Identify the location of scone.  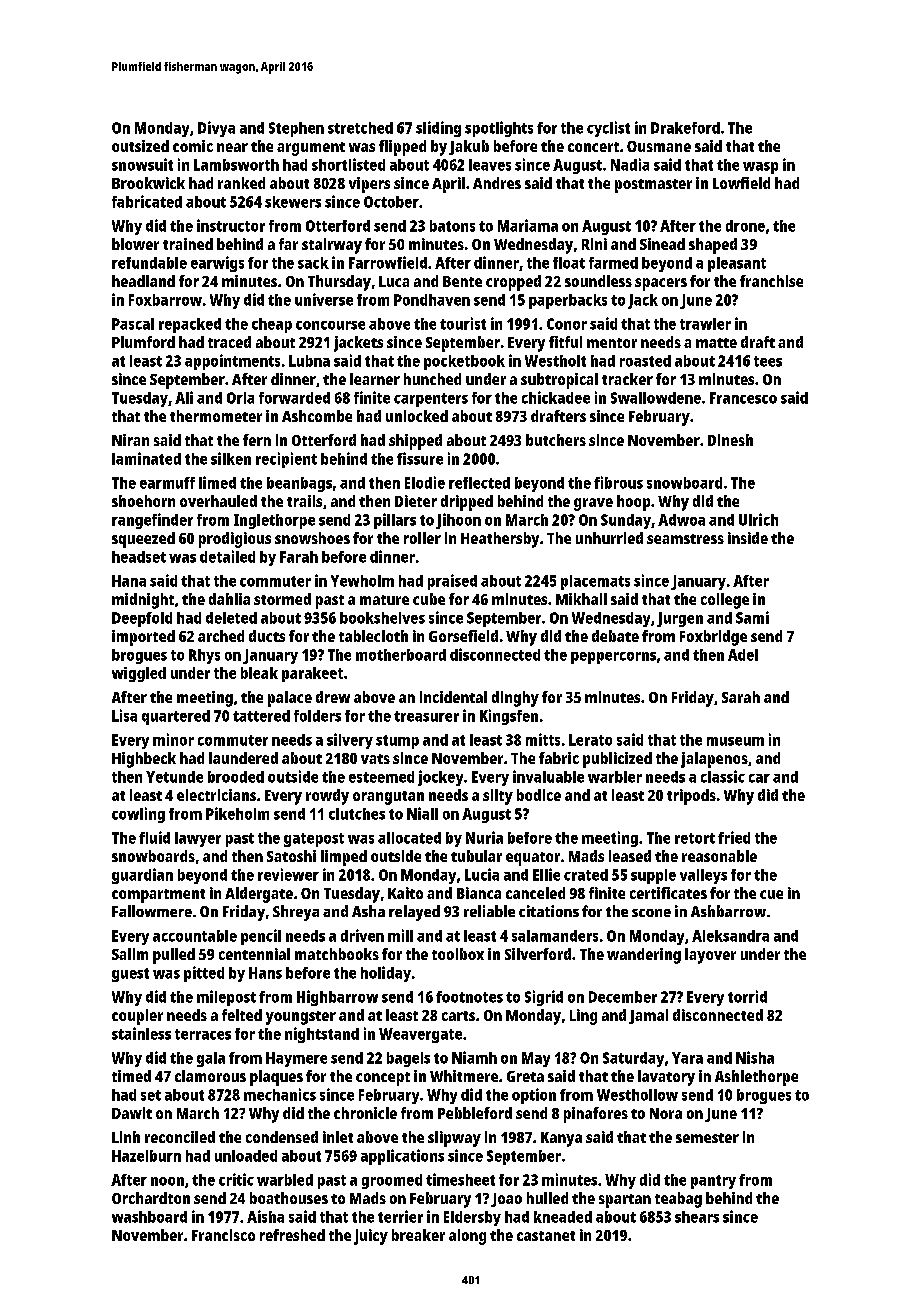
(651, 913).
